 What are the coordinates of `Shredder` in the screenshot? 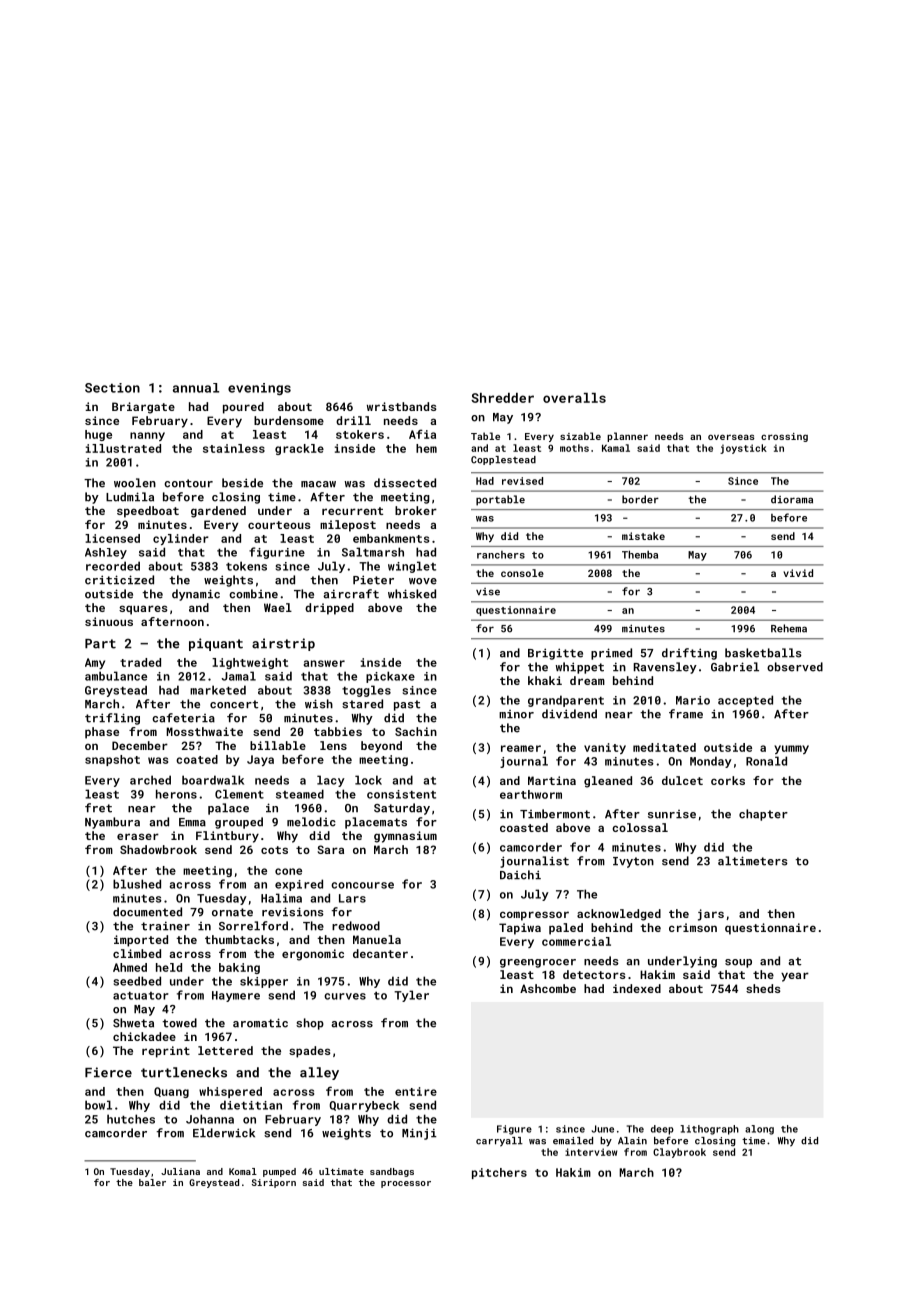 It's located at (502, 398).
